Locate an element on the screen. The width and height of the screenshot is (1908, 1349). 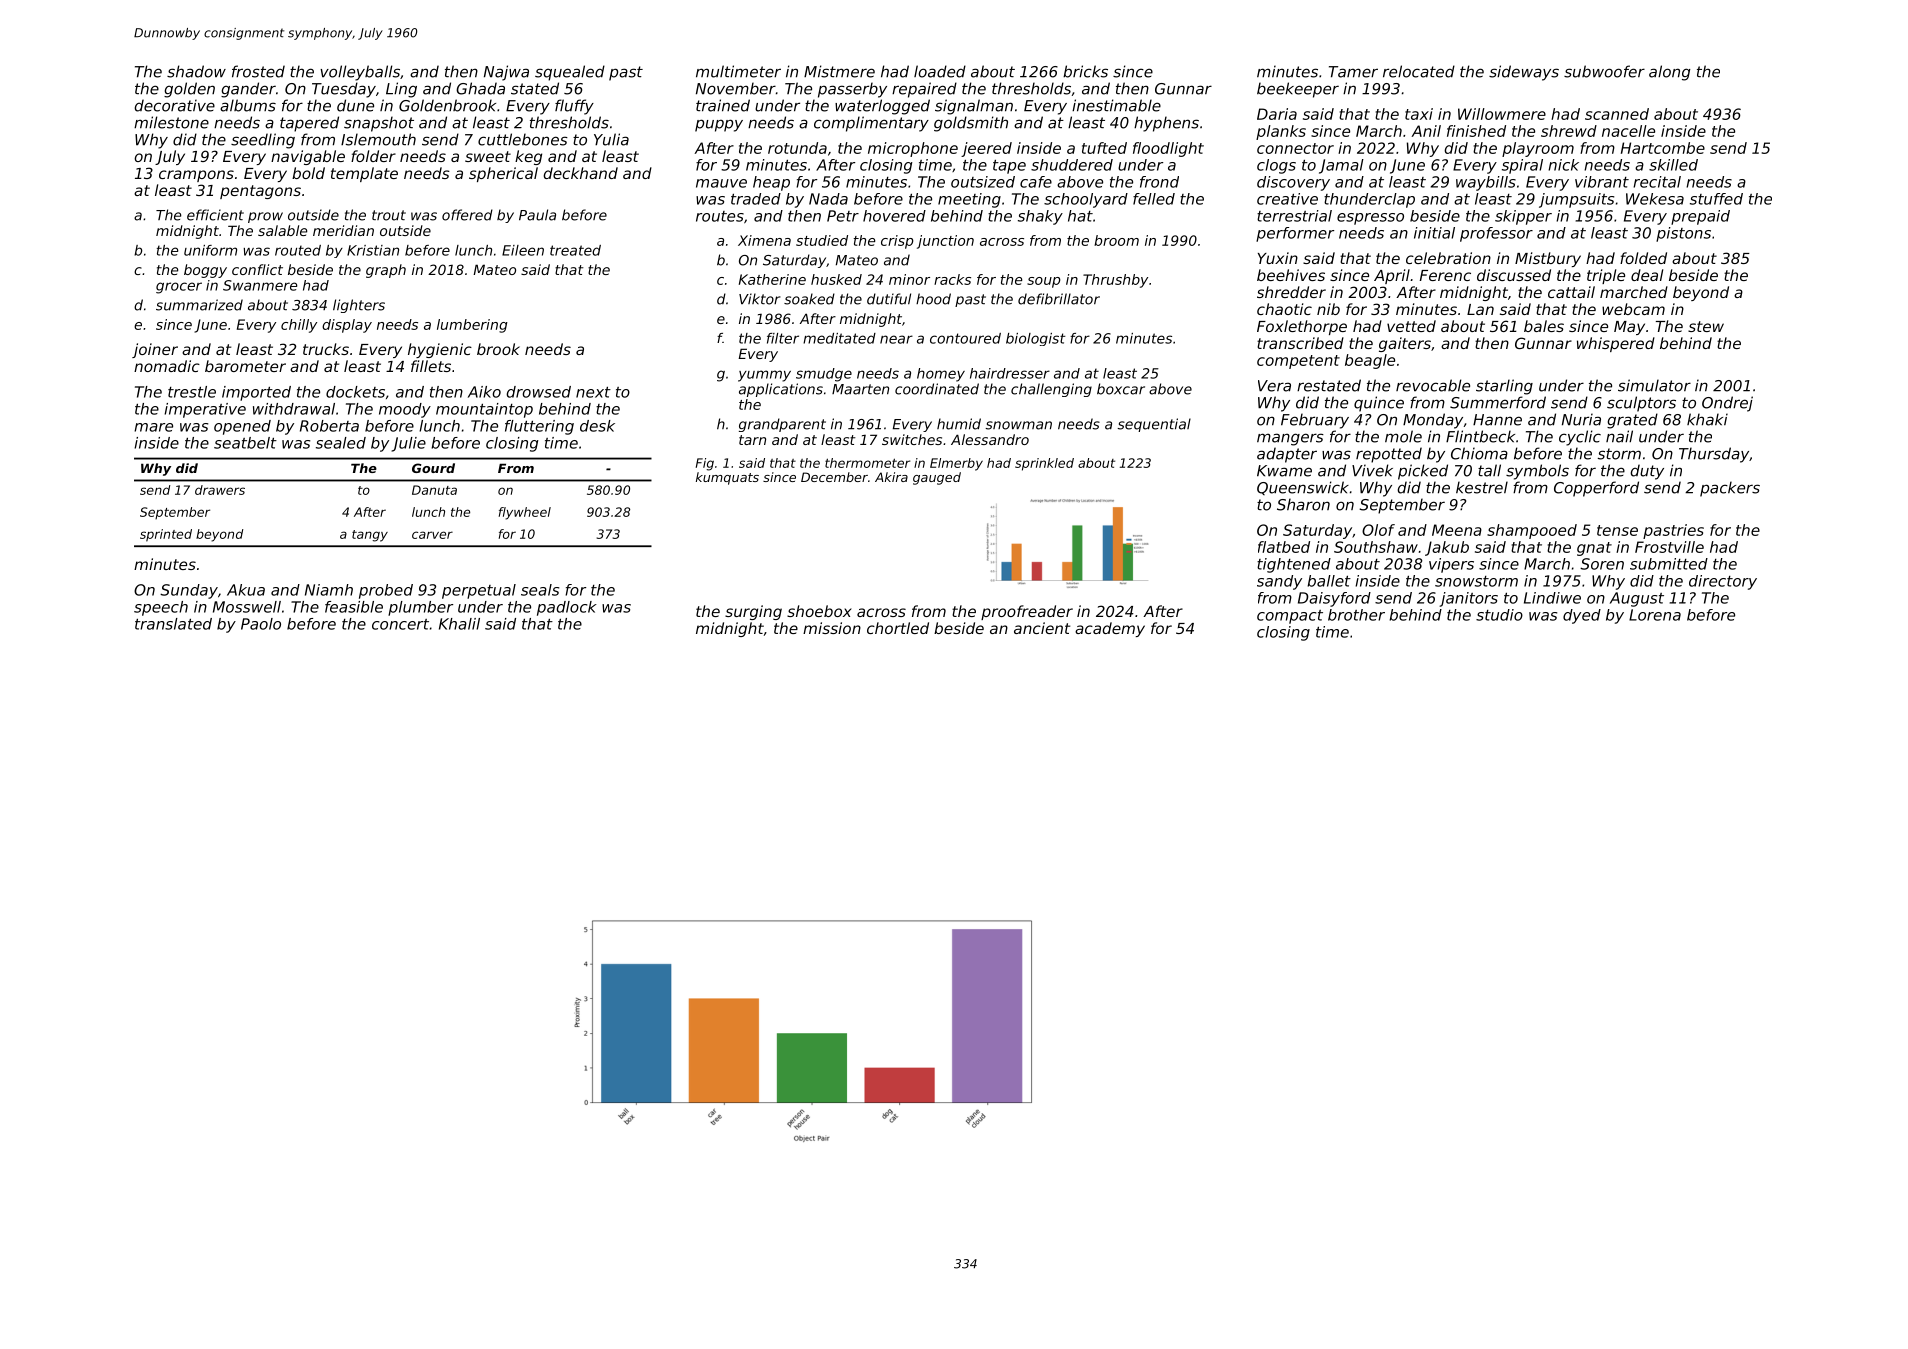
proofreader is located at coordinates (1027, 612).
